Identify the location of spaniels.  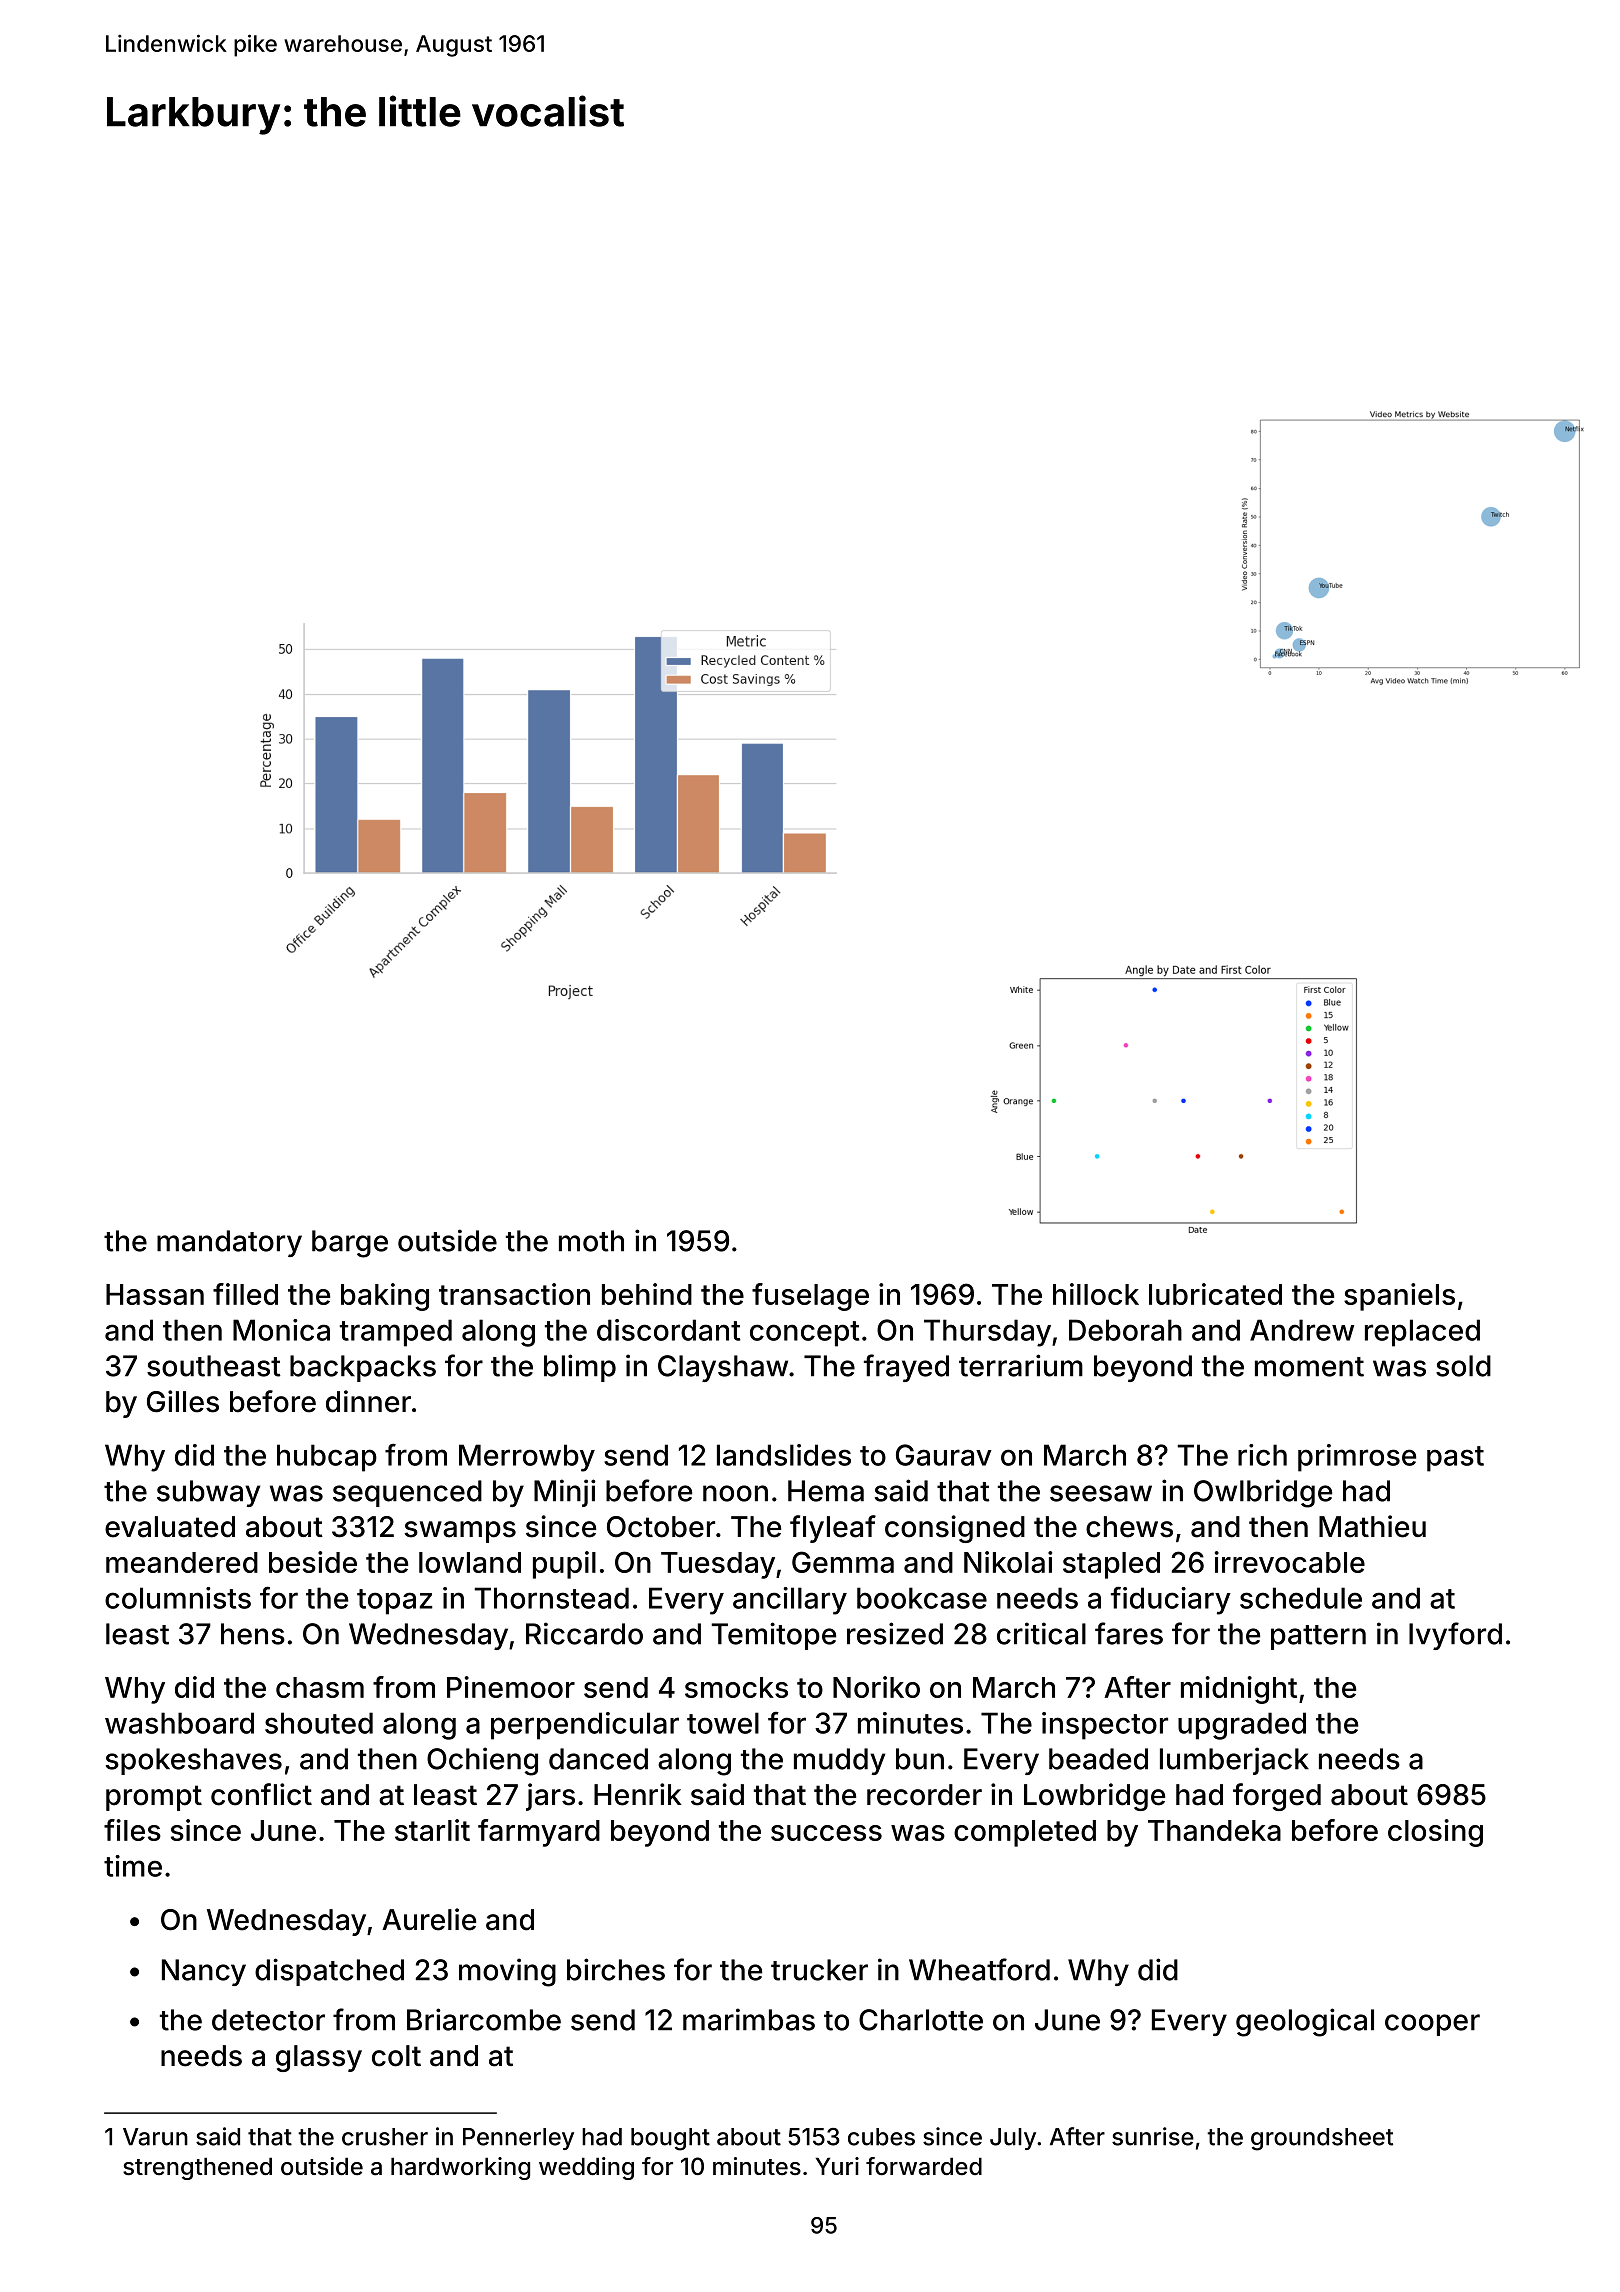
(1399, 1297).
